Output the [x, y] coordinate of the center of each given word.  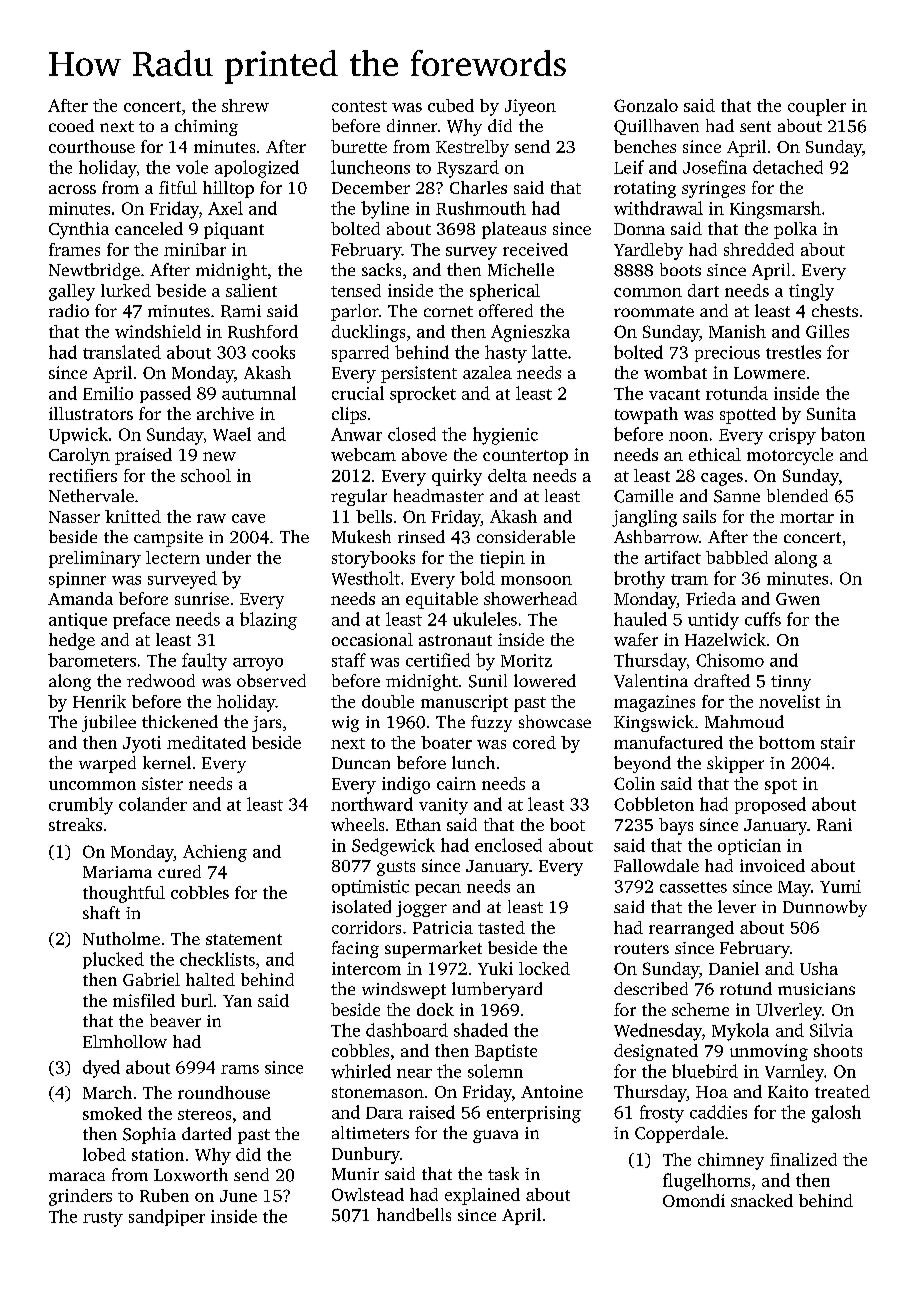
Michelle [521, 269]
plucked [113, 960]
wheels [357, 824]
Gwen [798, 599]
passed [165, 394]
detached [788, 167]
